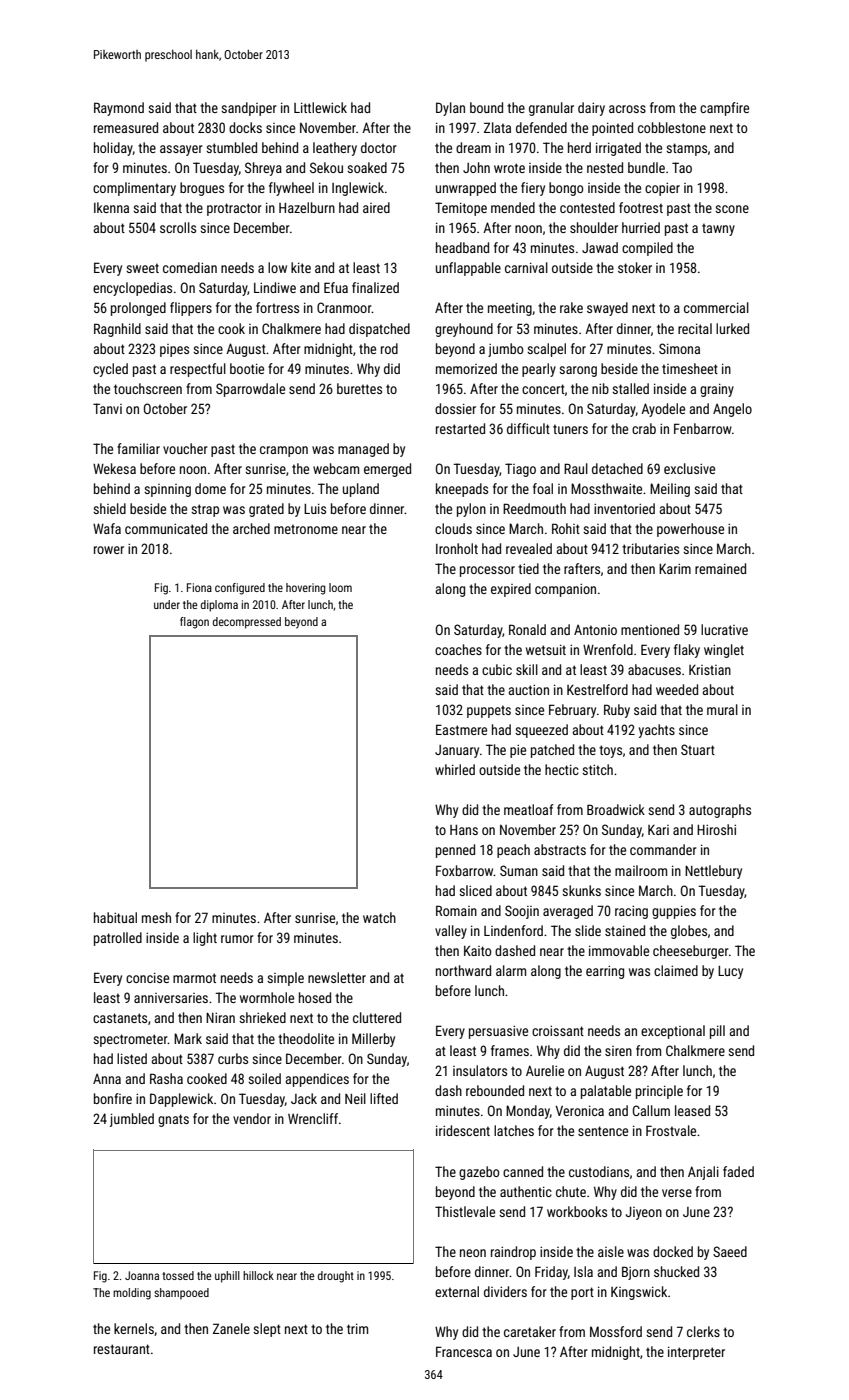  I want to click on rumor, so click(237, 939).
